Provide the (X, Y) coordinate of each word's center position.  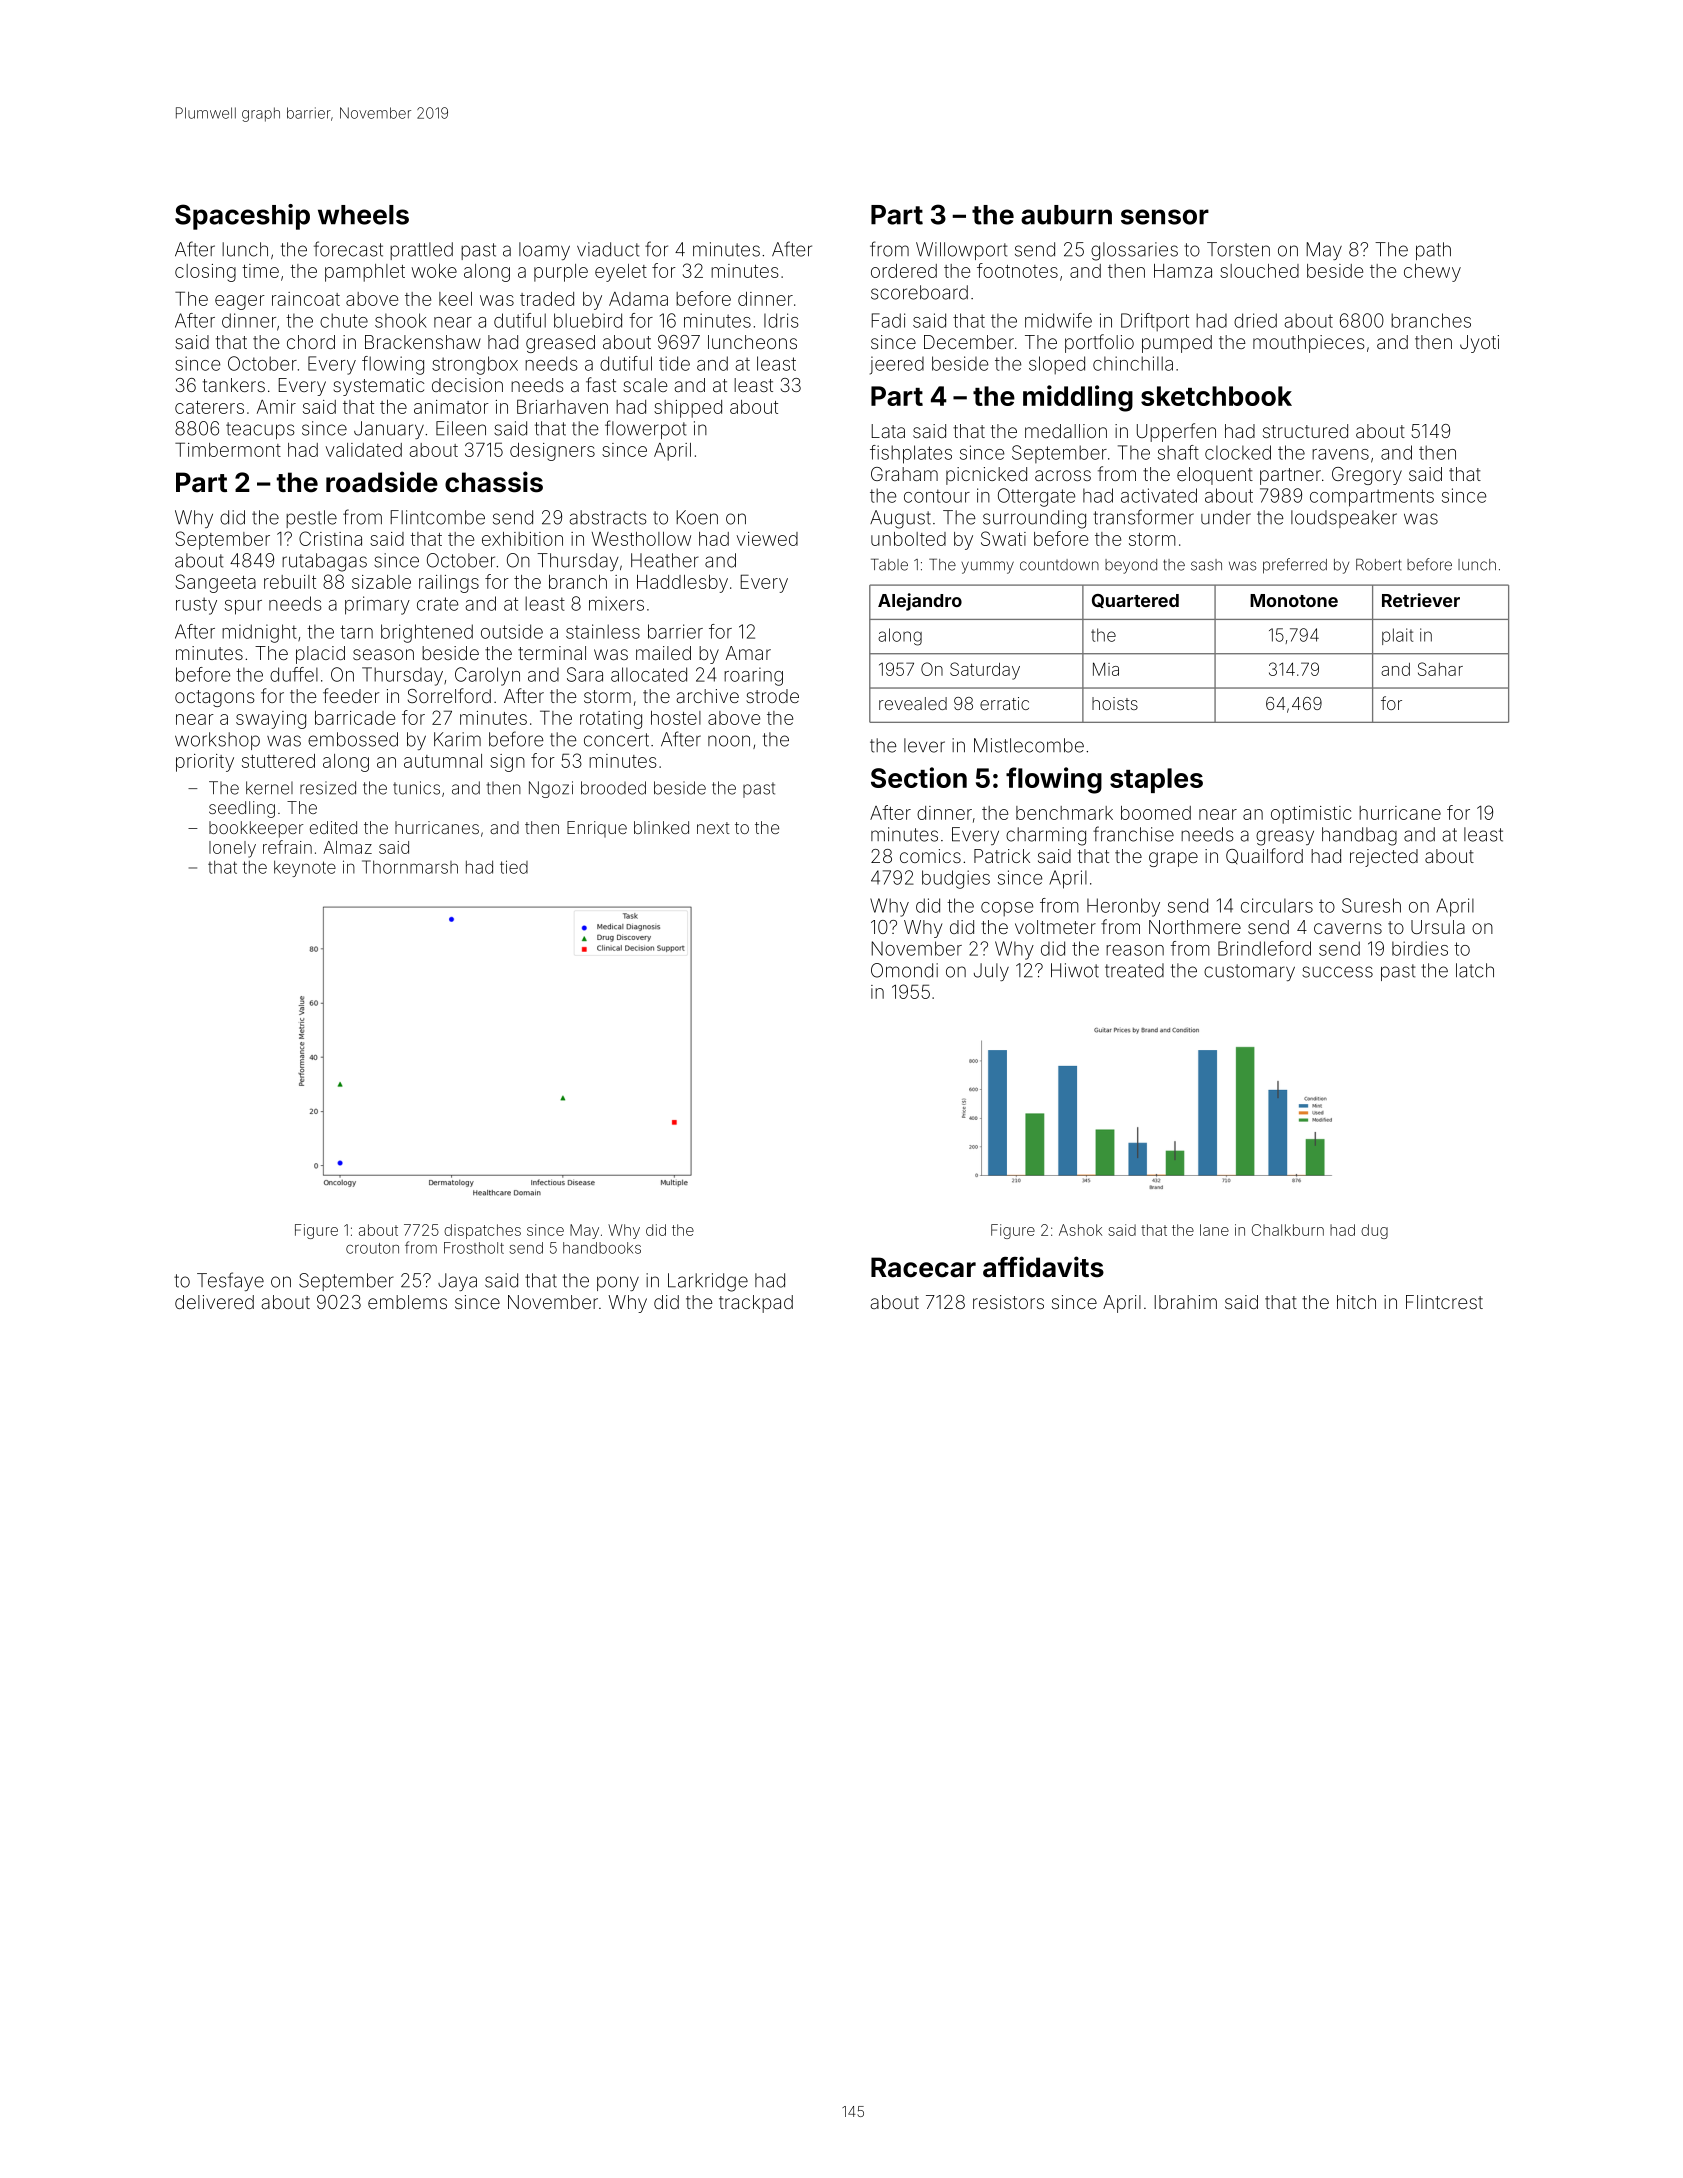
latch (1475, 970)
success (1337, 972)
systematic (378, 387)
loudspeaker (1344, 519)
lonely (232, 849)
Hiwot (1075, 970)
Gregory (1367, 476)
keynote (305, 869)
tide (674, 363)
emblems (407, 1302)
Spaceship (242, 217)
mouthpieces (1309, 344)
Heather (665, 560)
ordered (904, 271)
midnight (259, 633)
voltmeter (1055, 927)
